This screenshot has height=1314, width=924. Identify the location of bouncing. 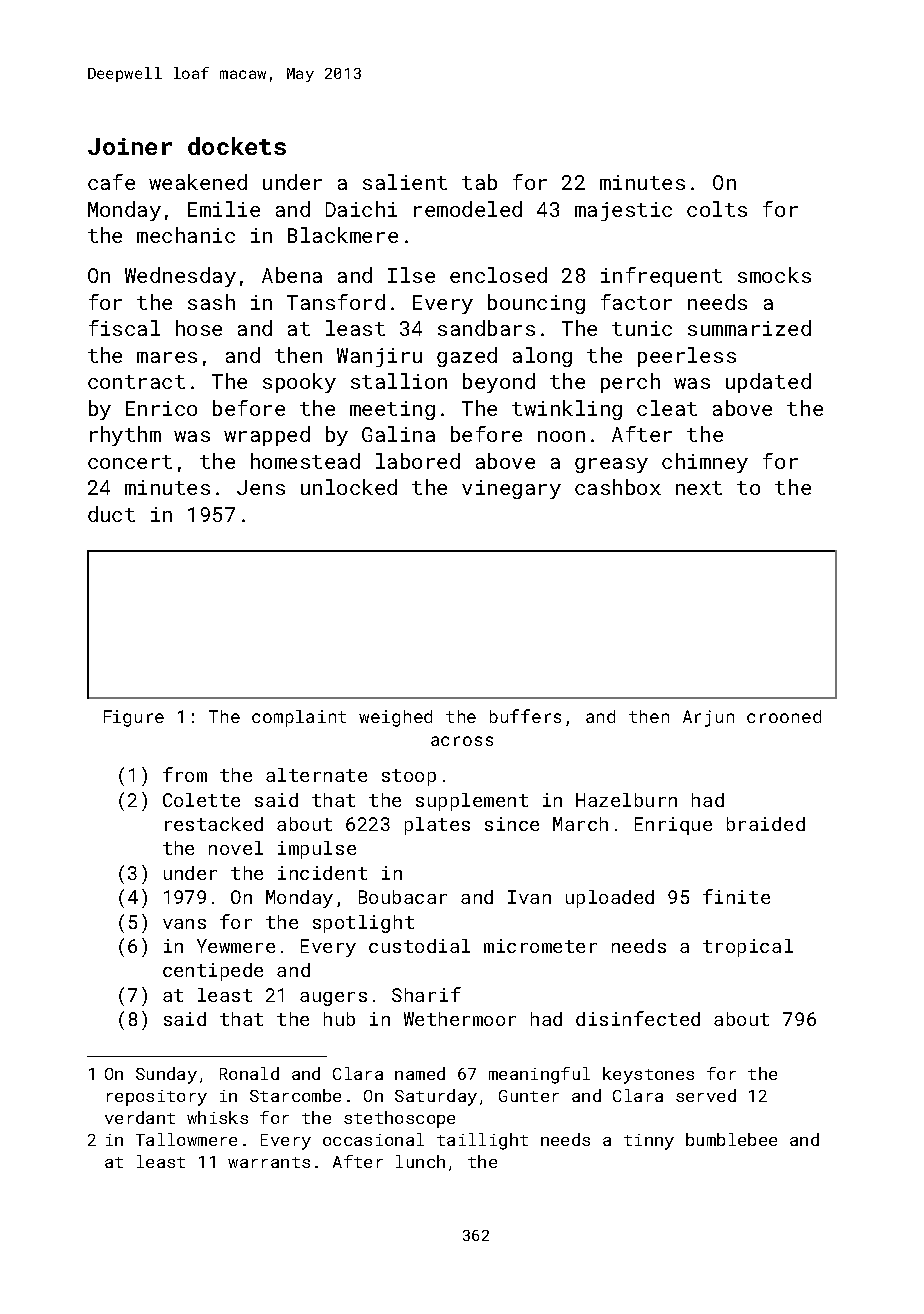
(536, 304).
